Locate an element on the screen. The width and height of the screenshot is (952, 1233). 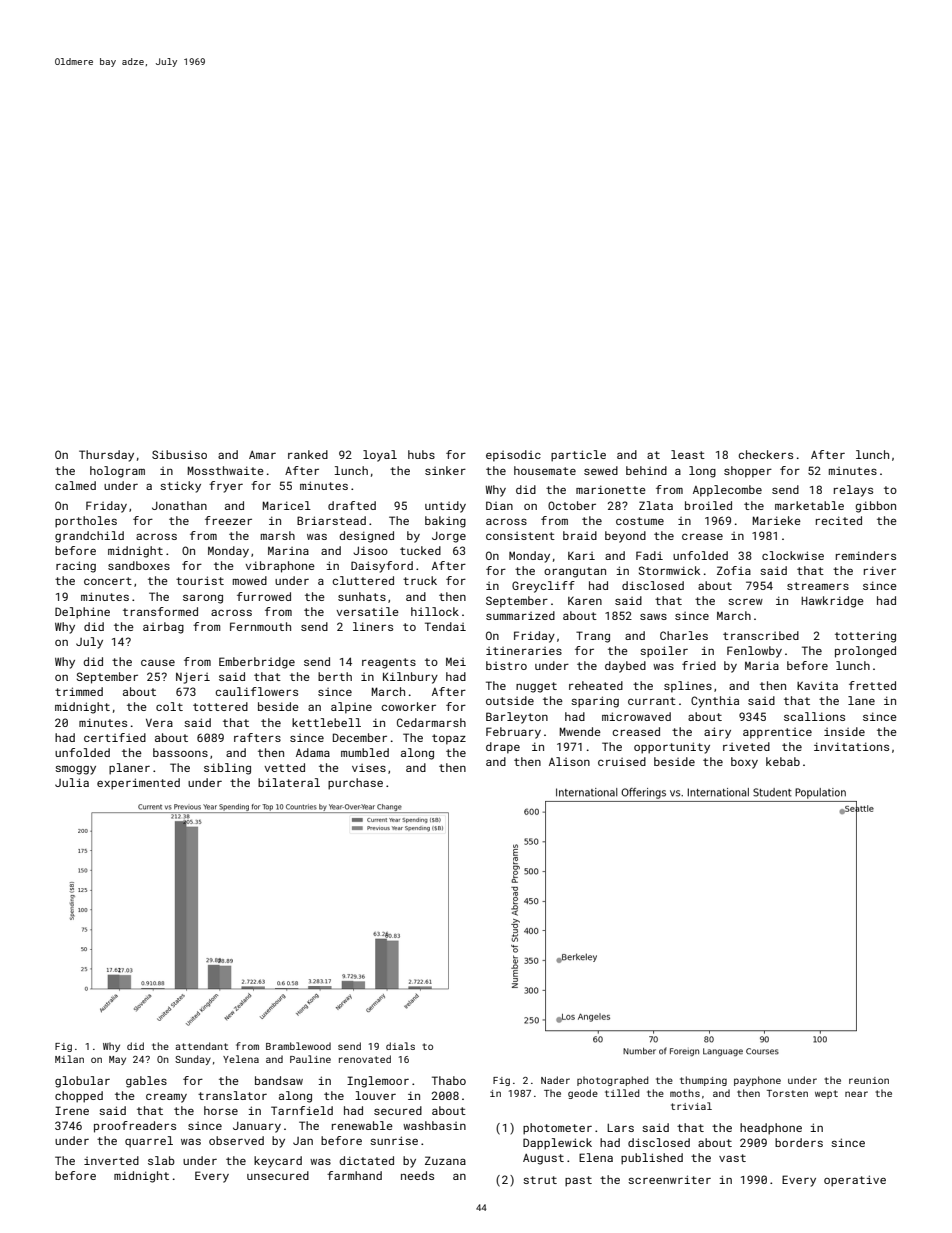
marketable is located at coordinates (809, 505).
